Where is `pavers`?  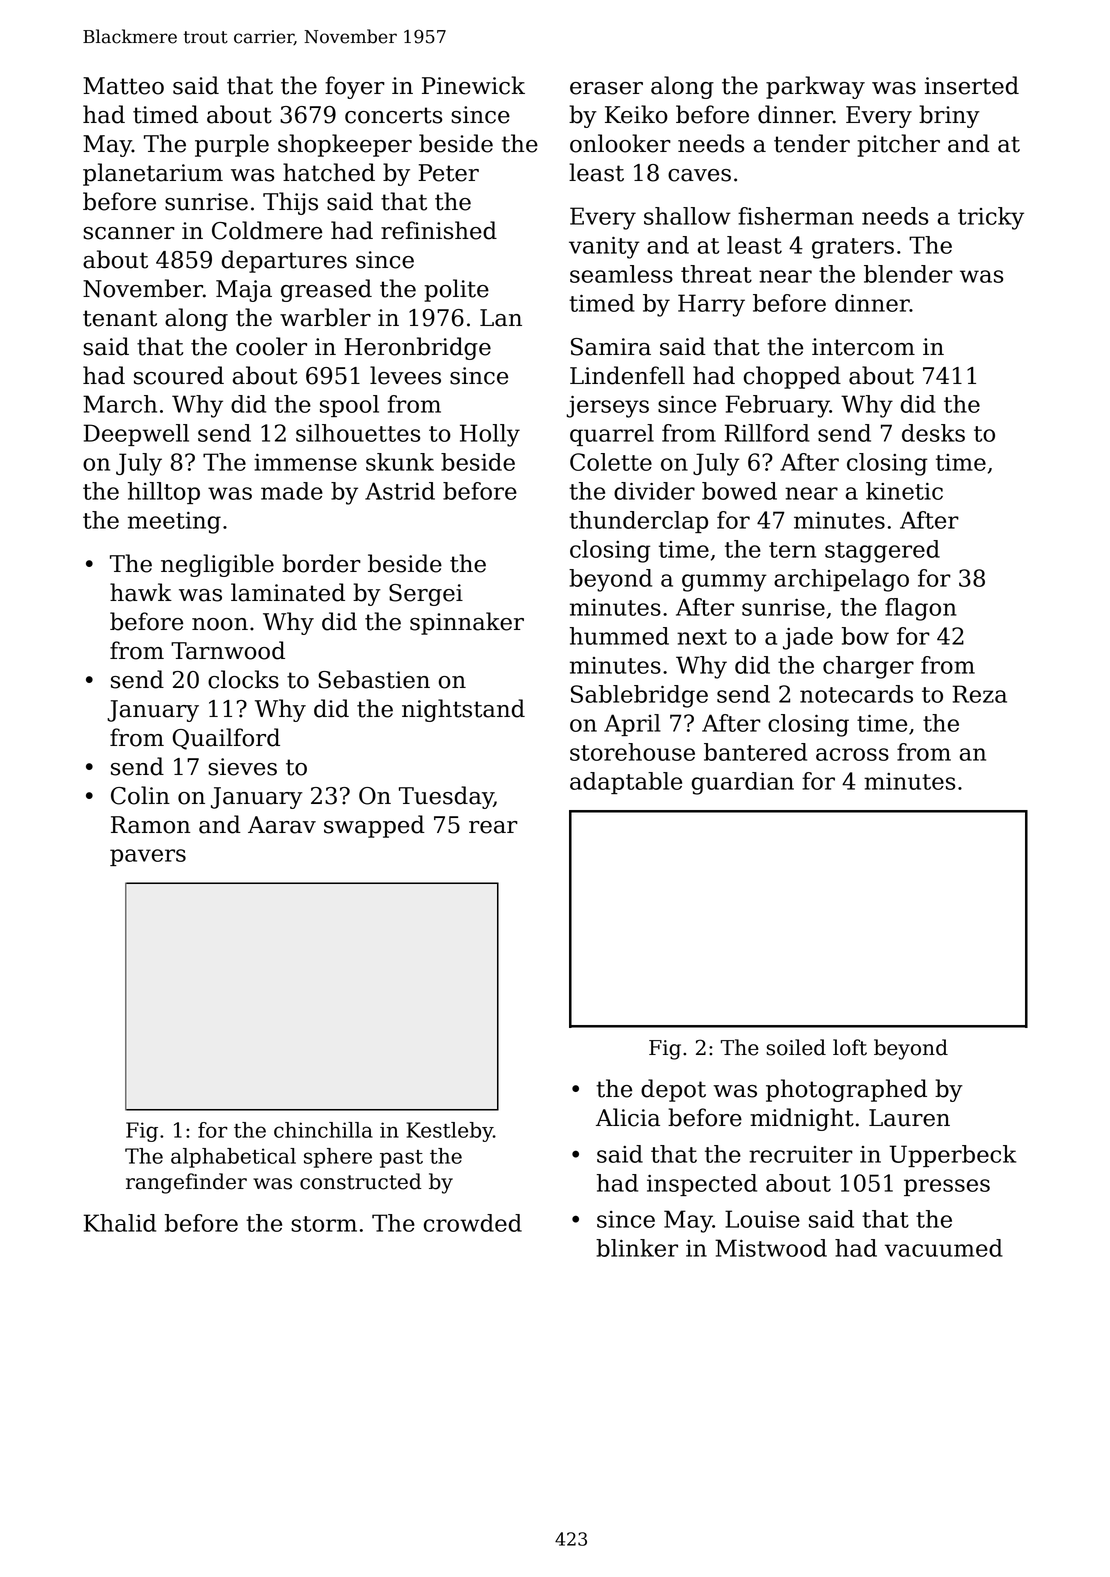 pavers is located at coordinates (148, 857).
